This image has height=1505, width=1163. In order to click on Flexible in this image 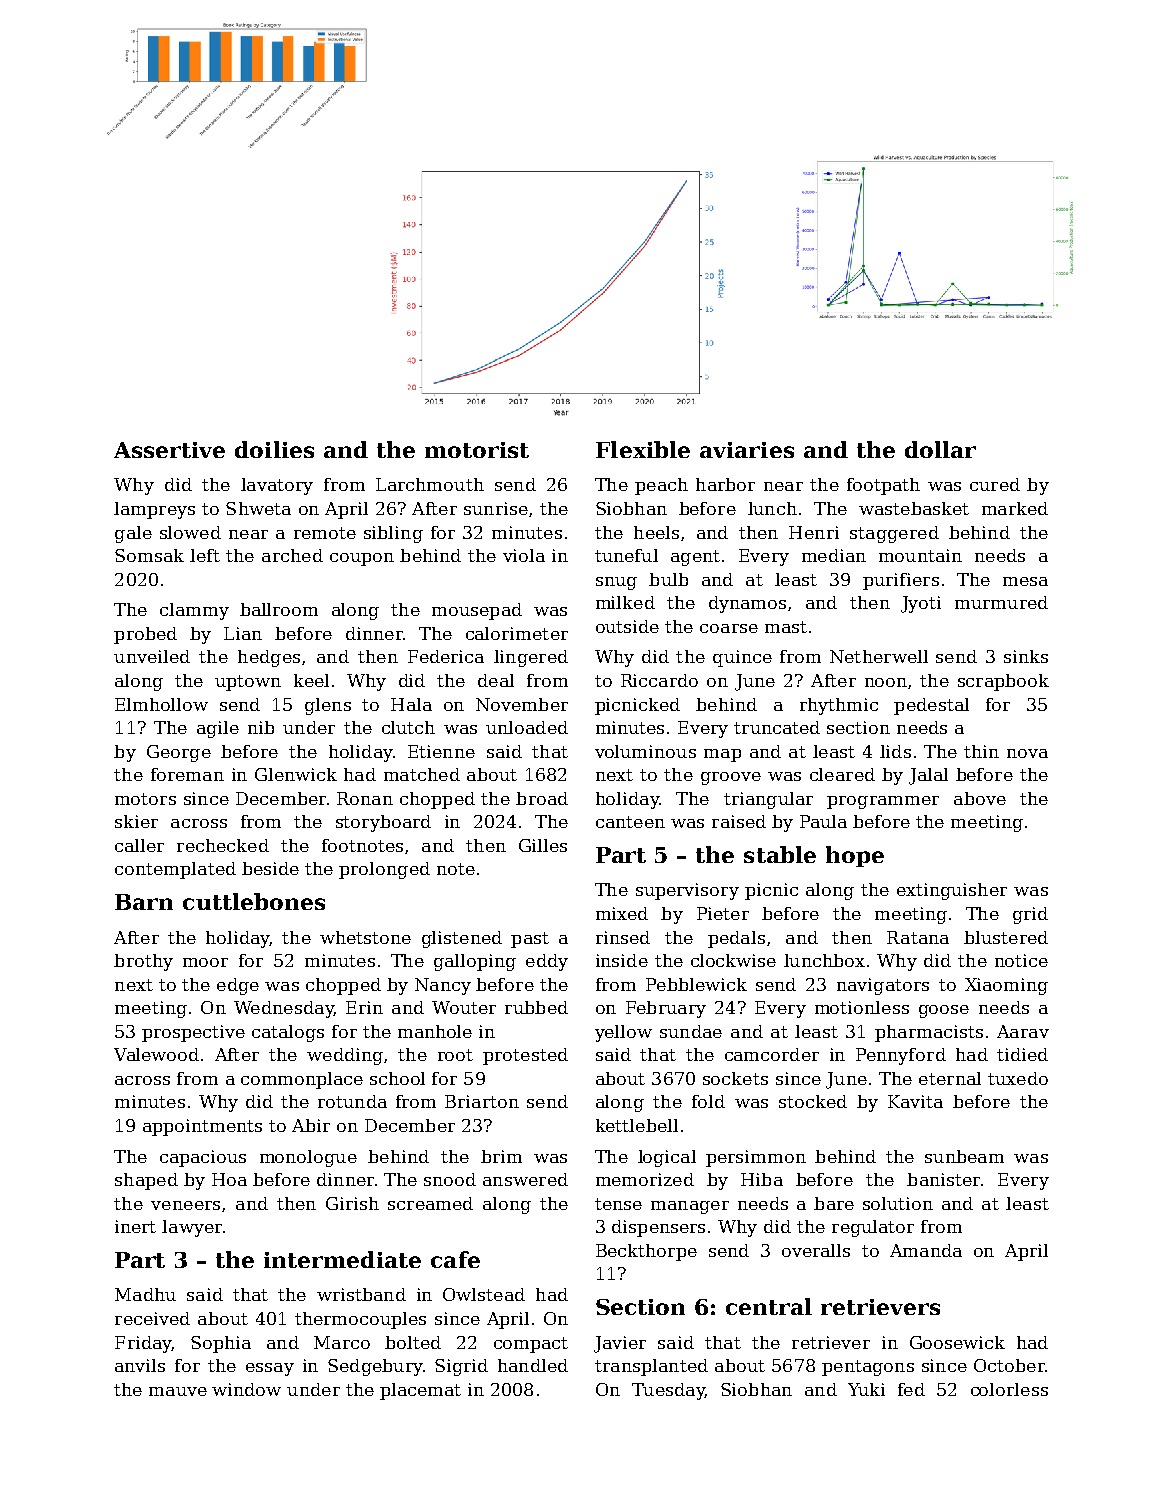, I will do `click(643, 449)`.
